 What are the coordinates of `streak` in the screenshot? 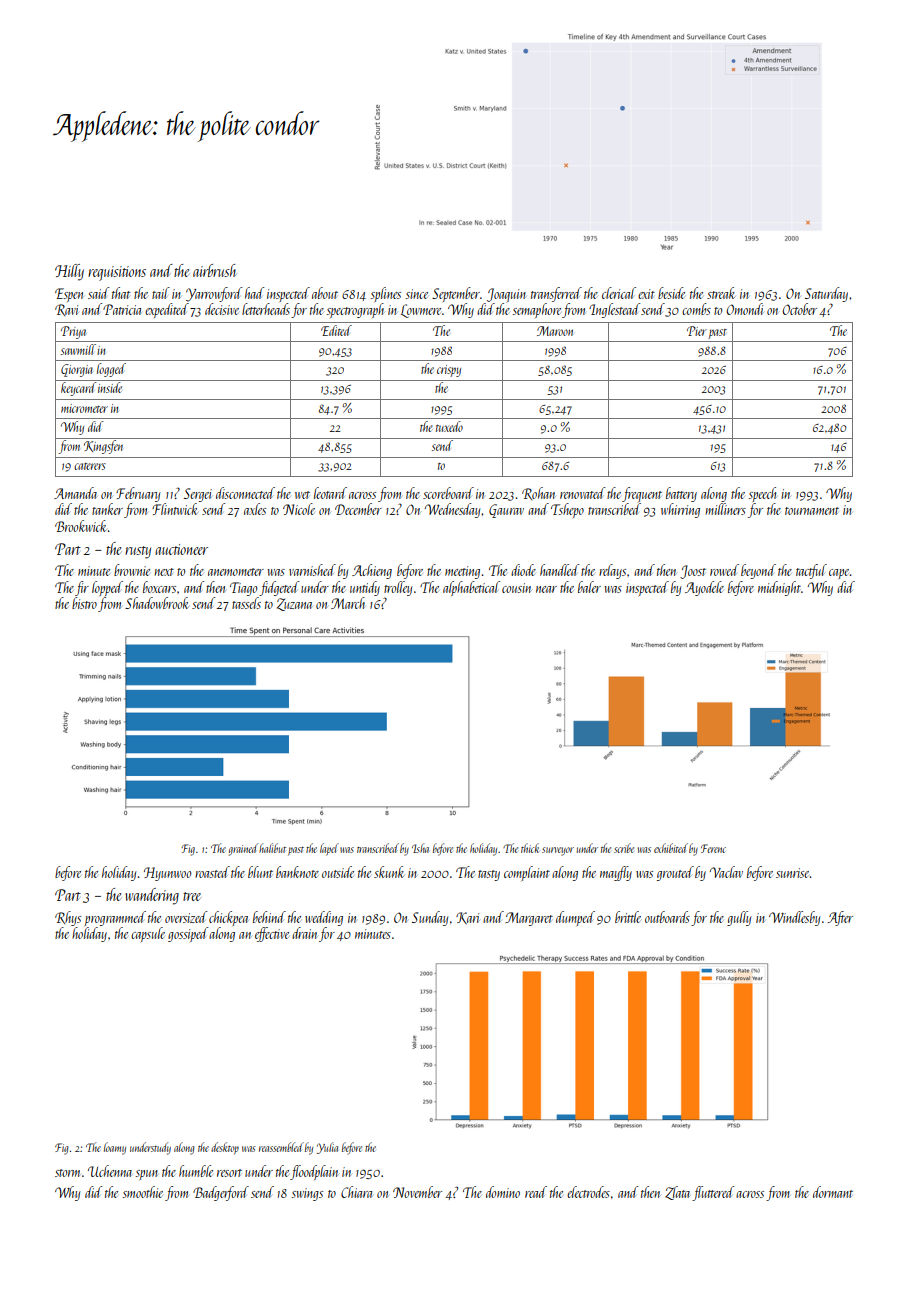 It's located at (721, 293).
